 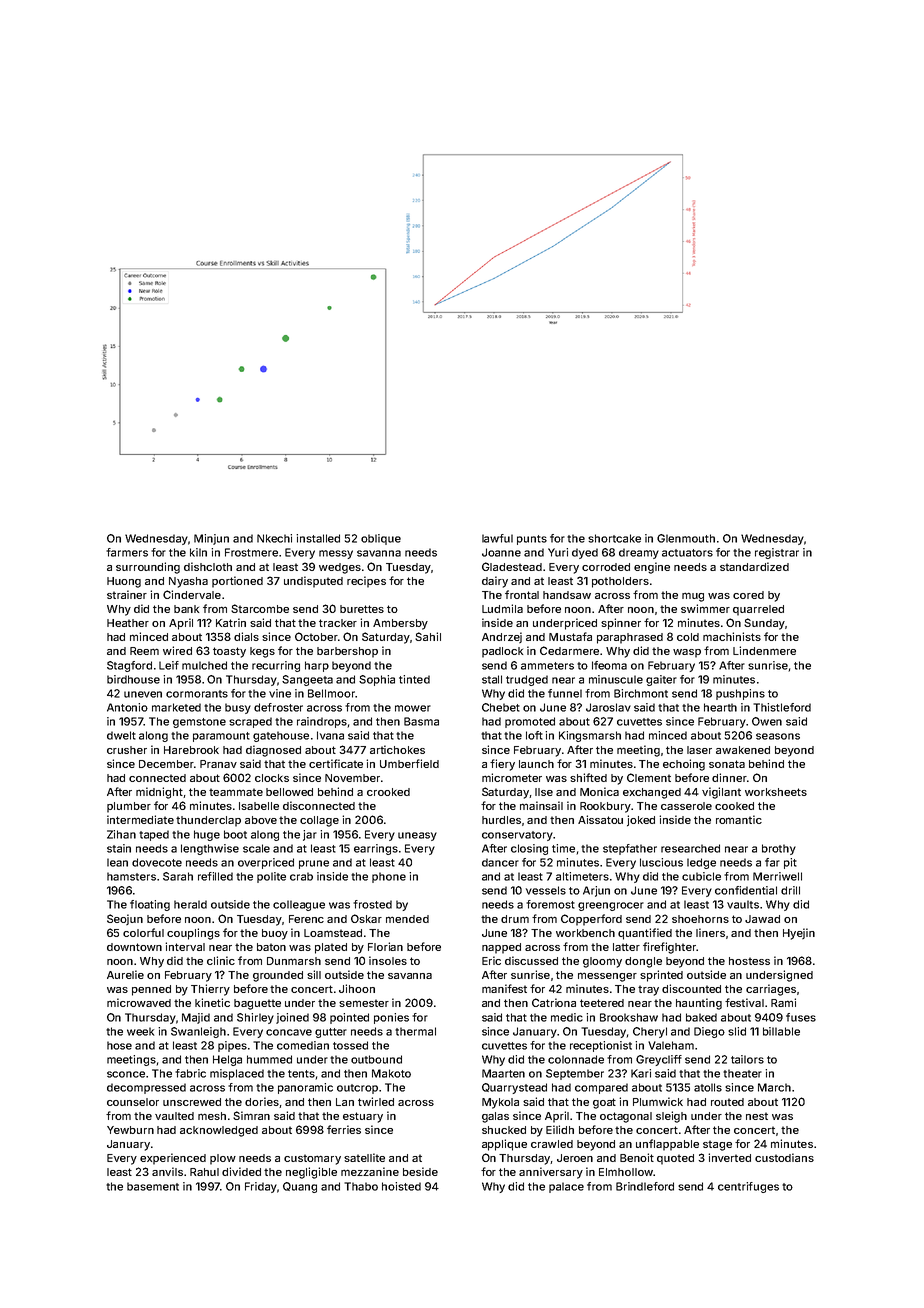 I want to click on buoy, so click(x=275, y=934).
